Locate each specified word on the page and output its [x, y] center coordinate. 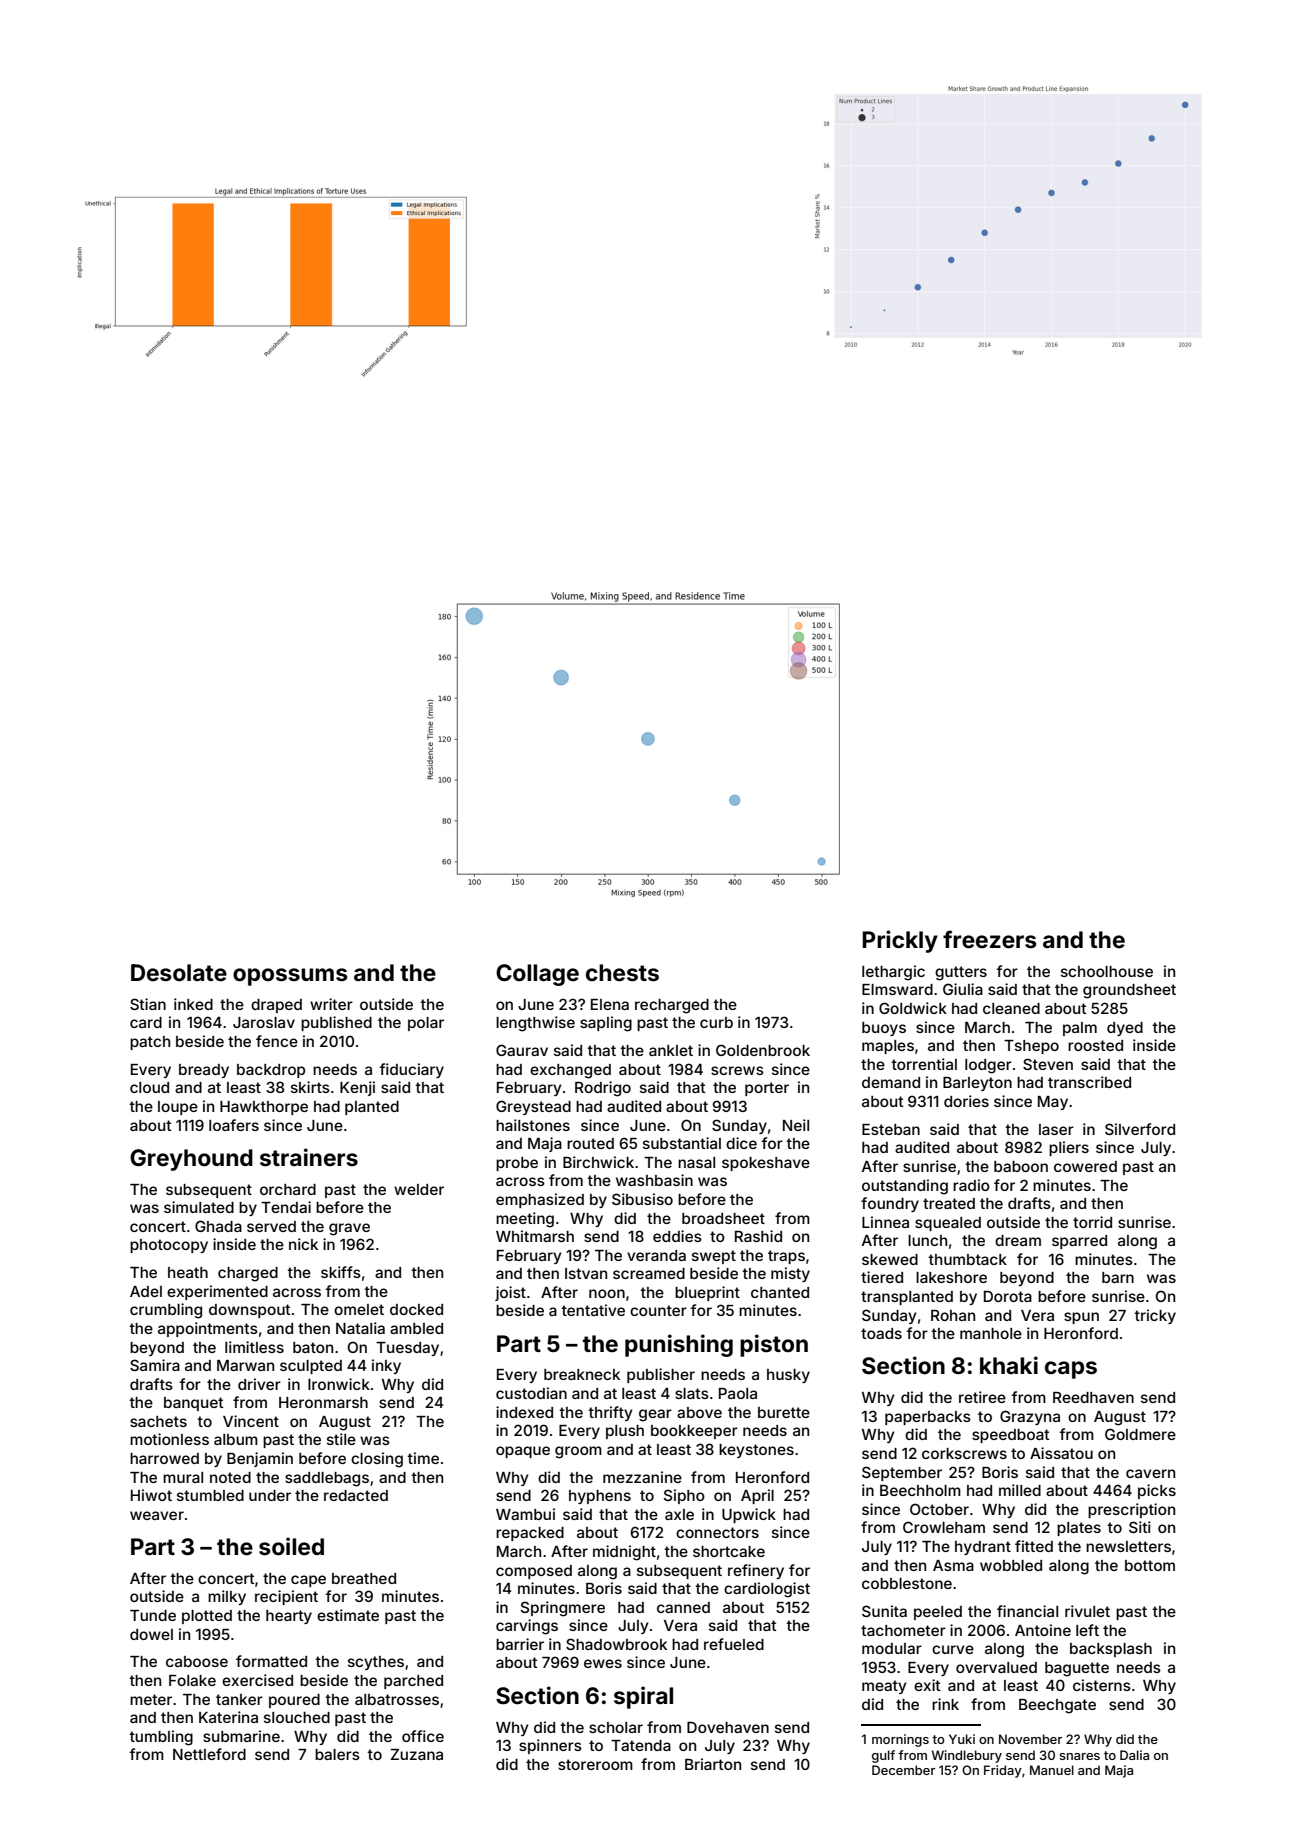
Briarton [713, 1764]
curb [716, 1022]
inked [193, 1004]
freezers [990, 939]
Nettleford [209, 1754]
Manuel [1052, 1770]
